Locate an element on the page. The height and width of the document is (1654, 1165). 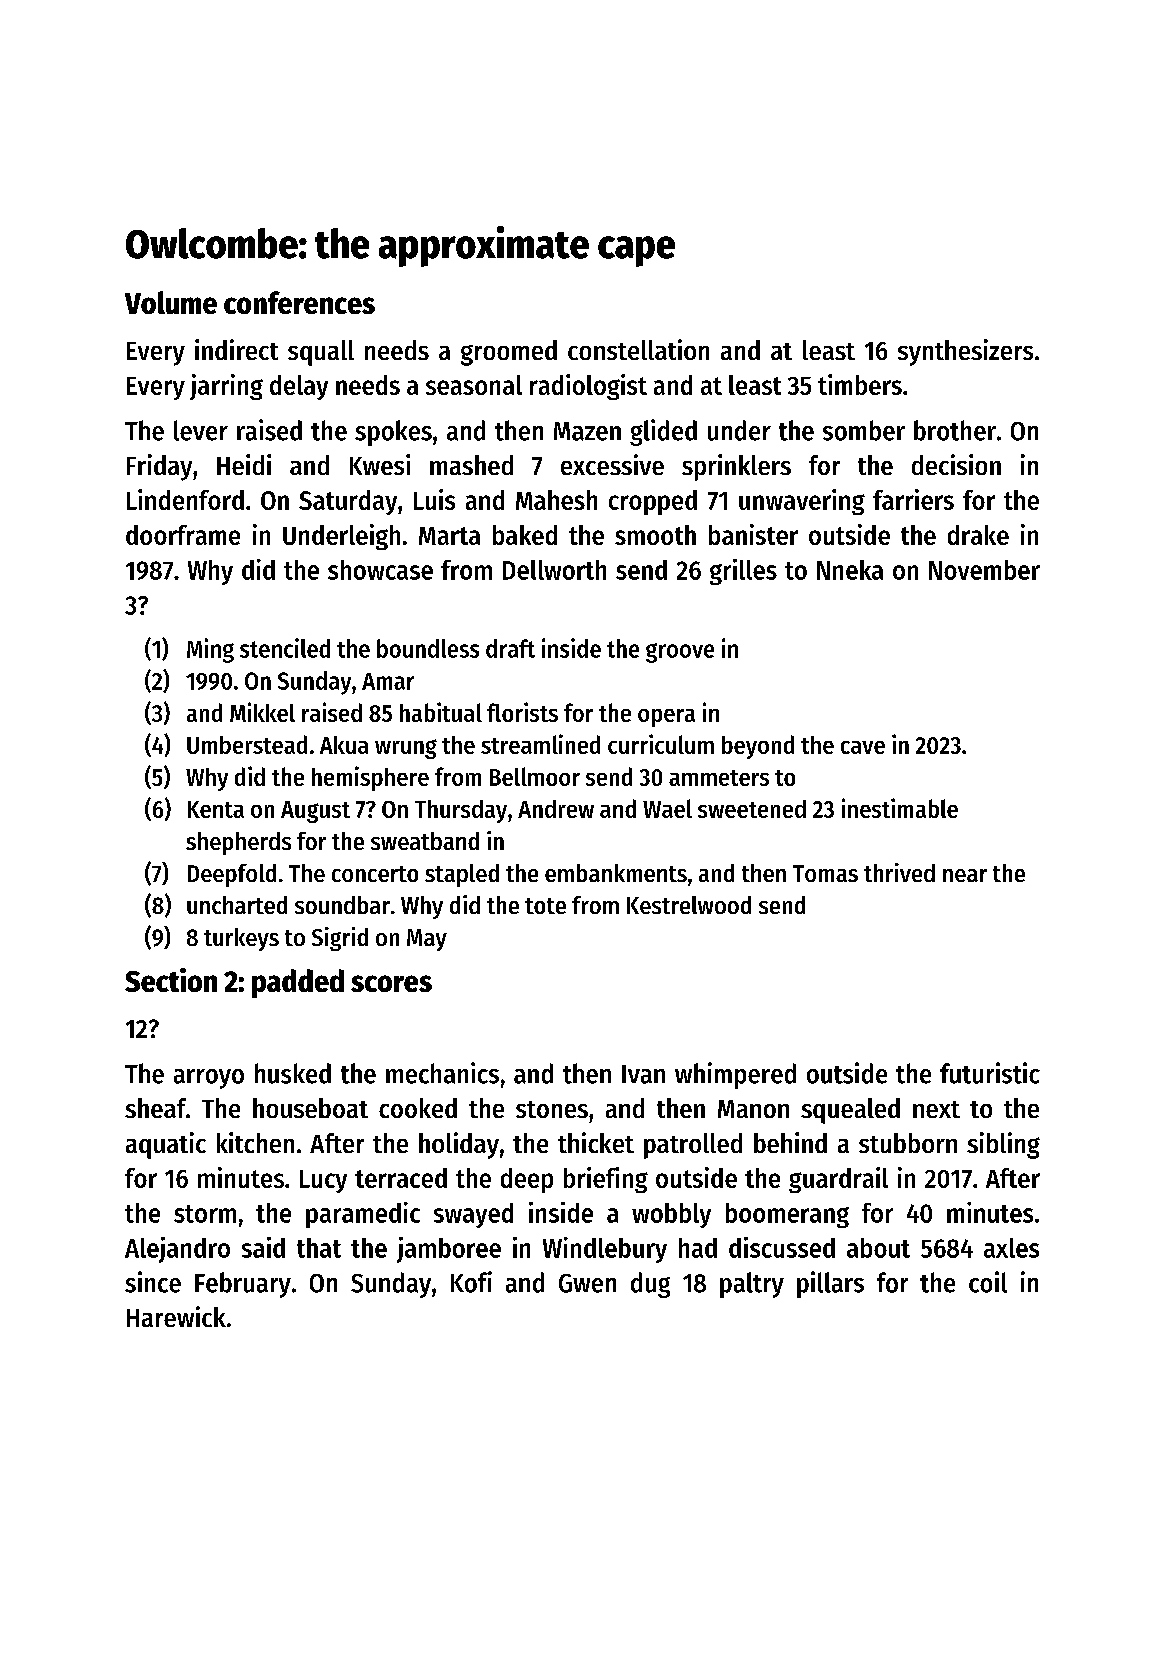
Marta is located at coordinates (449, 536).
